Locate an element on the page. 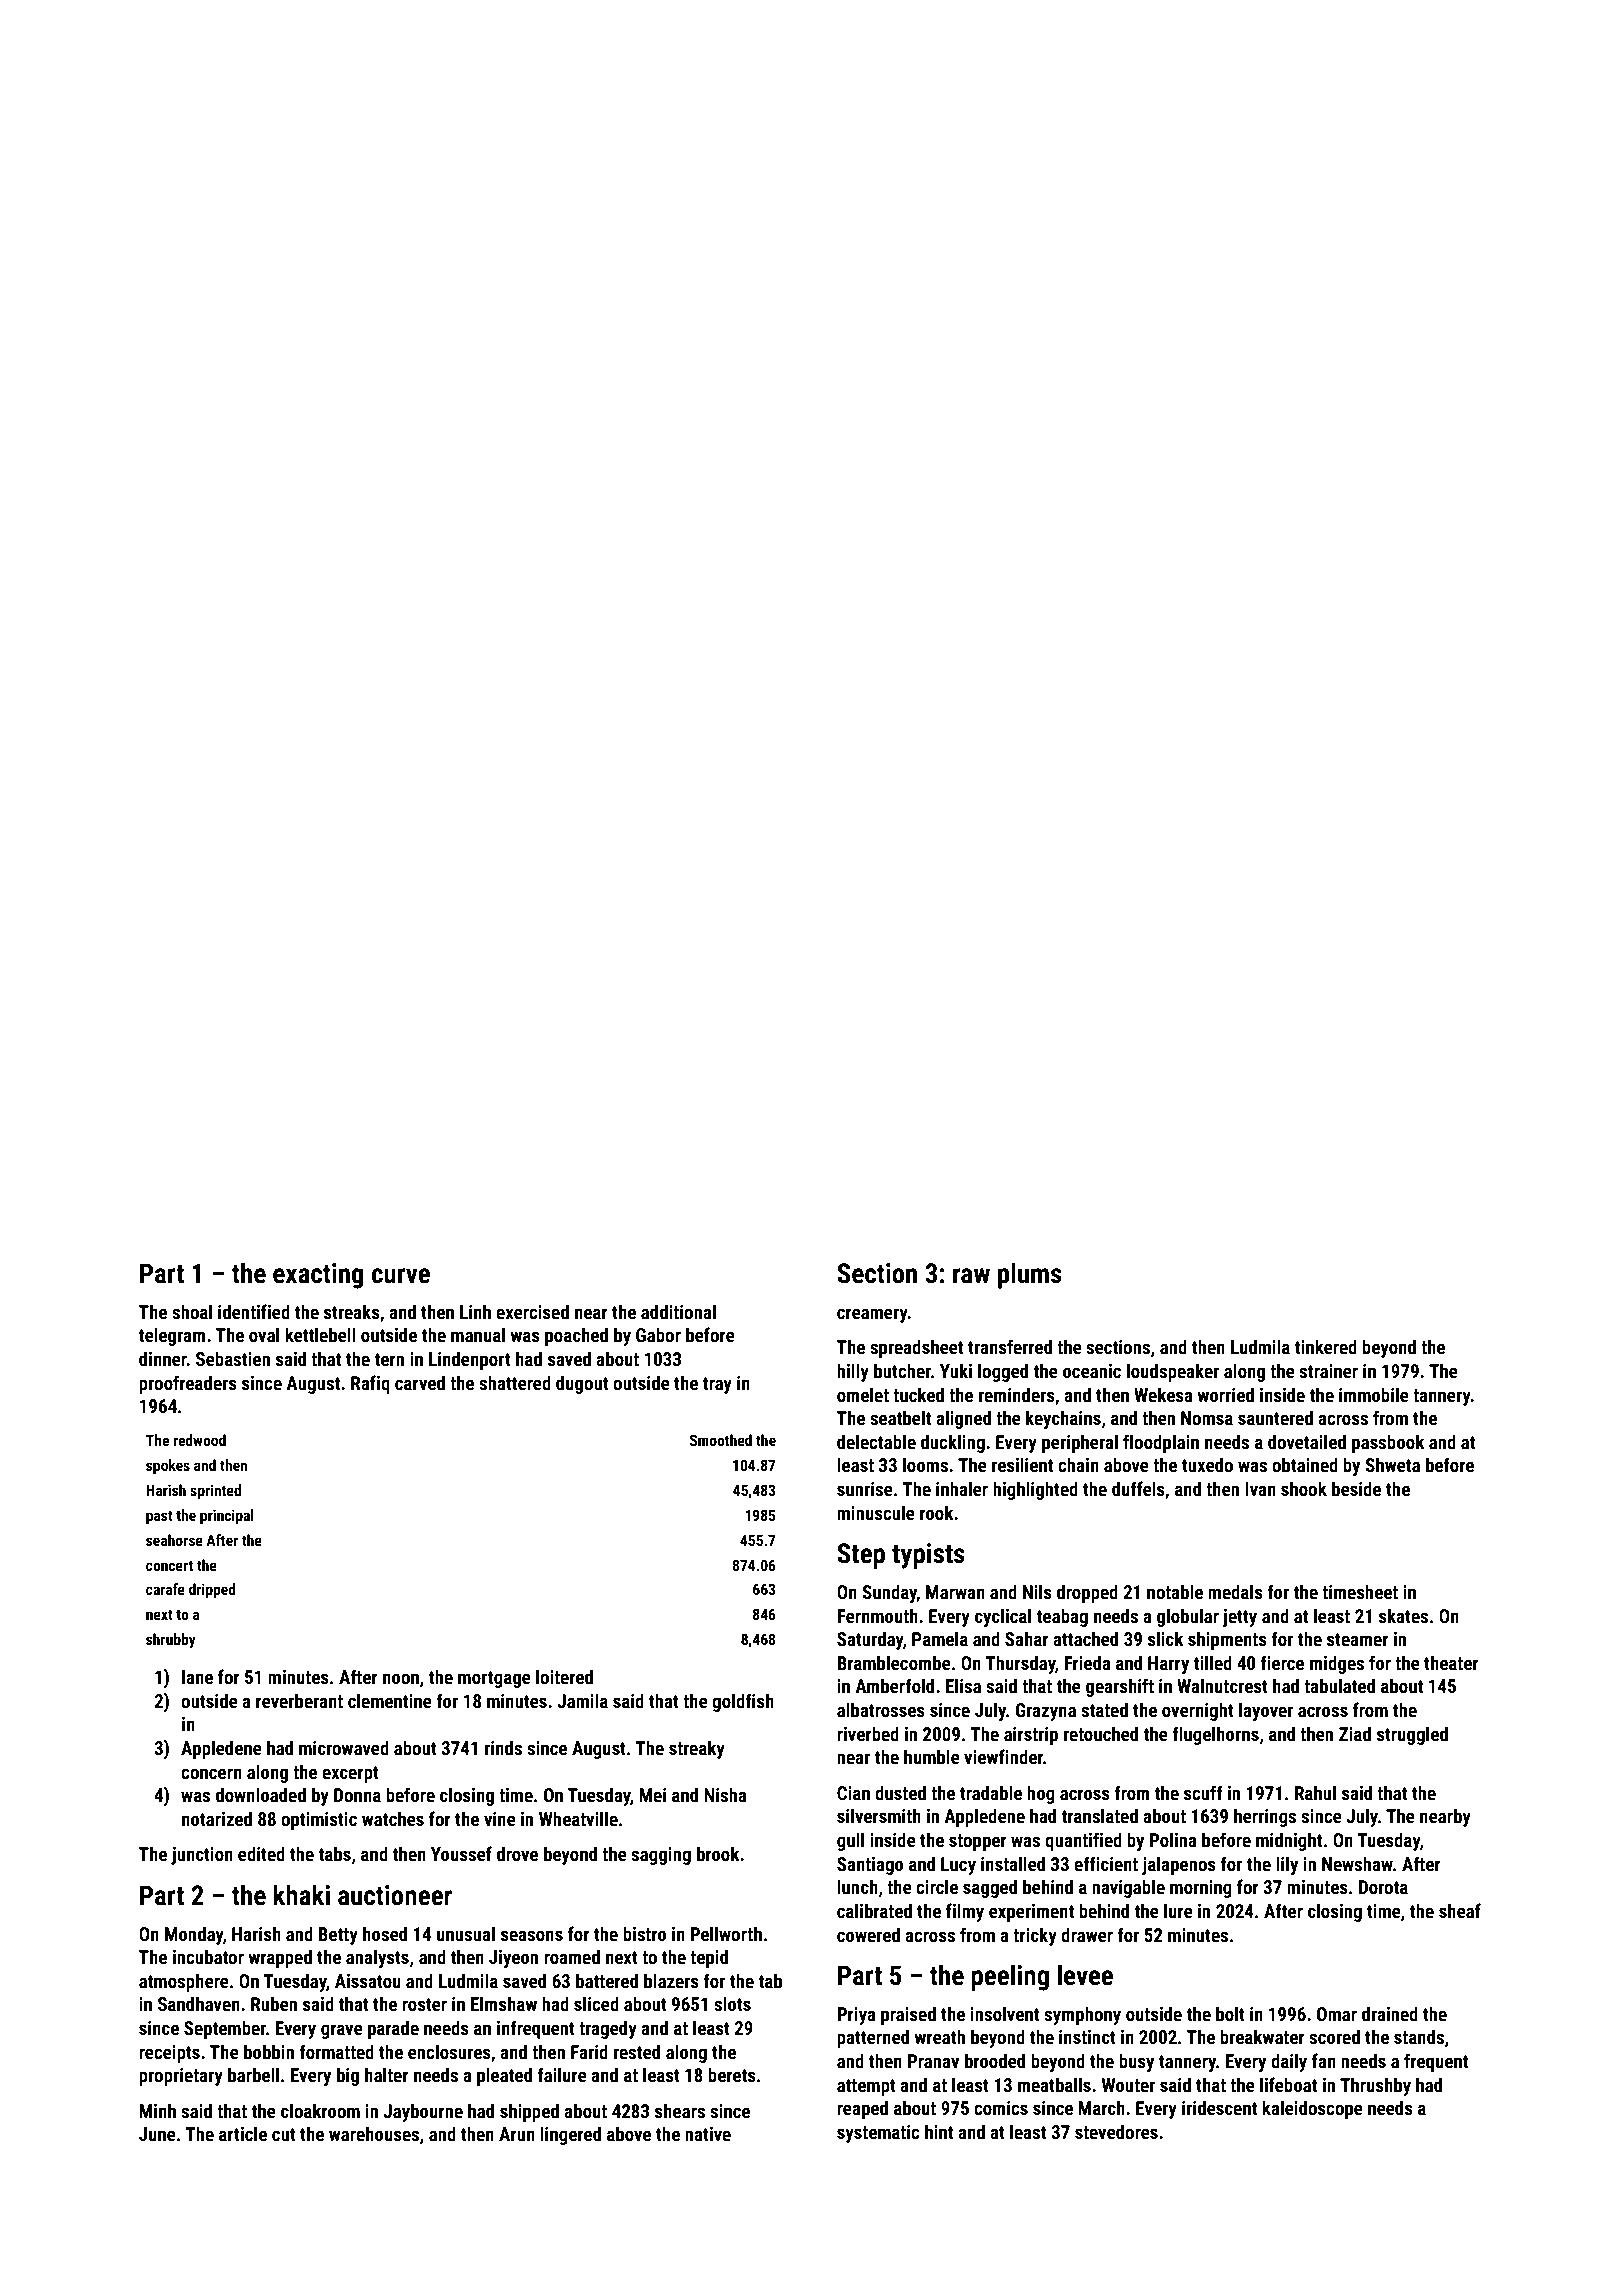 The image size is (1620, 2292). kettlebell is located at coordinates (320, 1334).
